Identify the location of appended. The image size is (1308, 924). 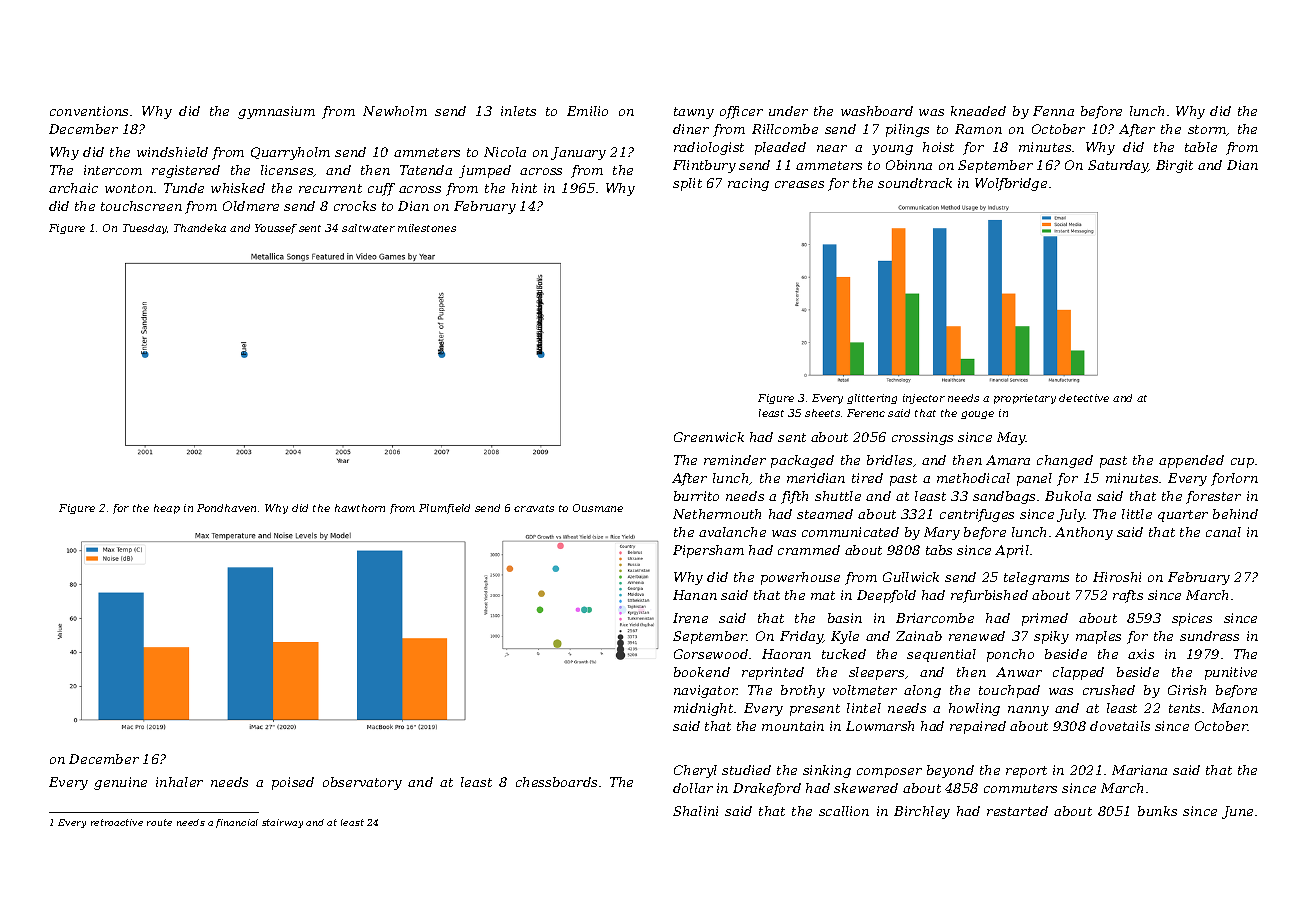
(1191, 461).
